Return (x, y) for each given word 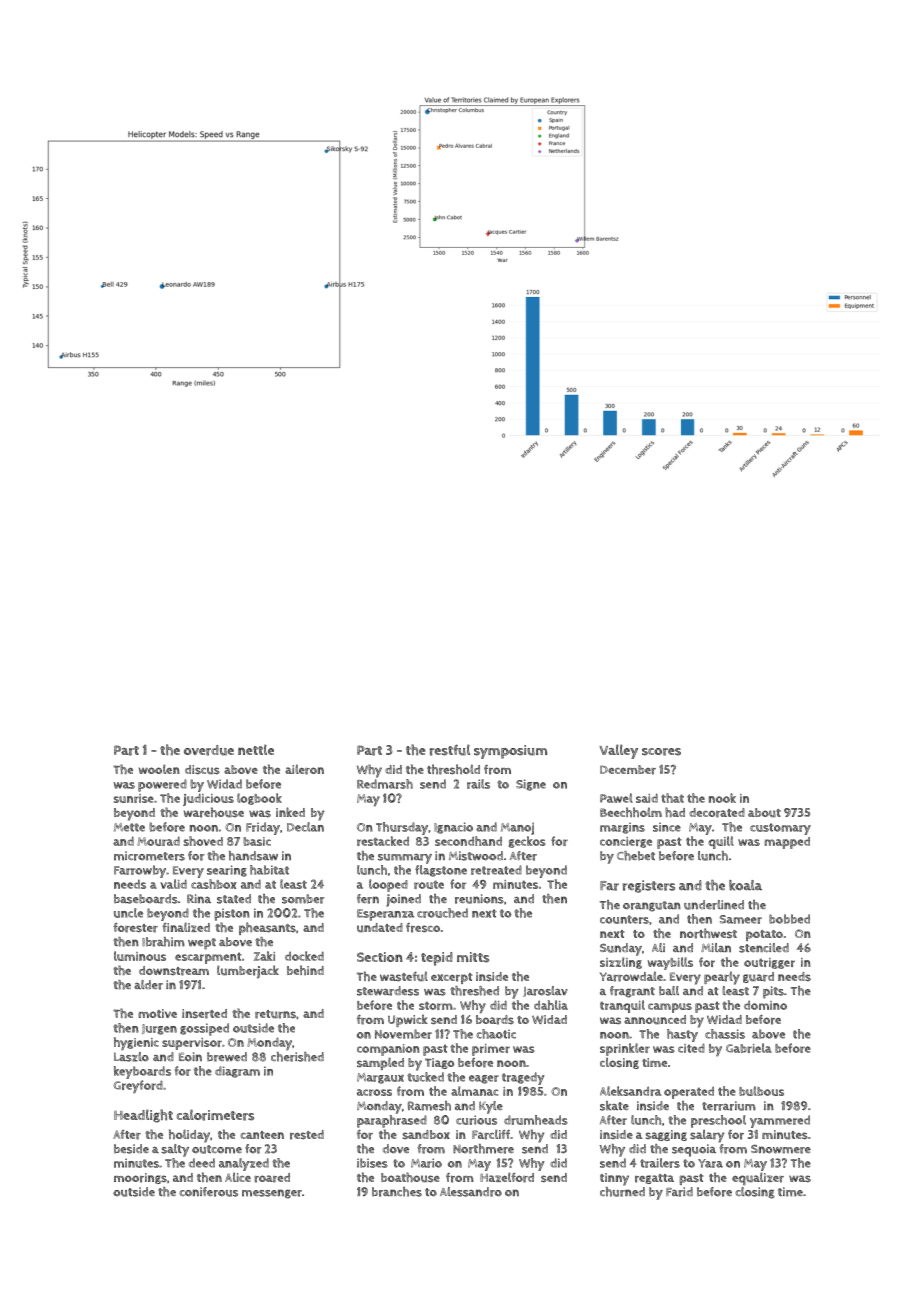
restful (450, 750)
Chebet (636, 856)
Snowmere (781, 1149)
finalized (186, 927)
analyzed (244, 1164)
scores (661, 752)
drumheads (536, 1120)
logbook (259, 799)
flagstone (441, 871)
